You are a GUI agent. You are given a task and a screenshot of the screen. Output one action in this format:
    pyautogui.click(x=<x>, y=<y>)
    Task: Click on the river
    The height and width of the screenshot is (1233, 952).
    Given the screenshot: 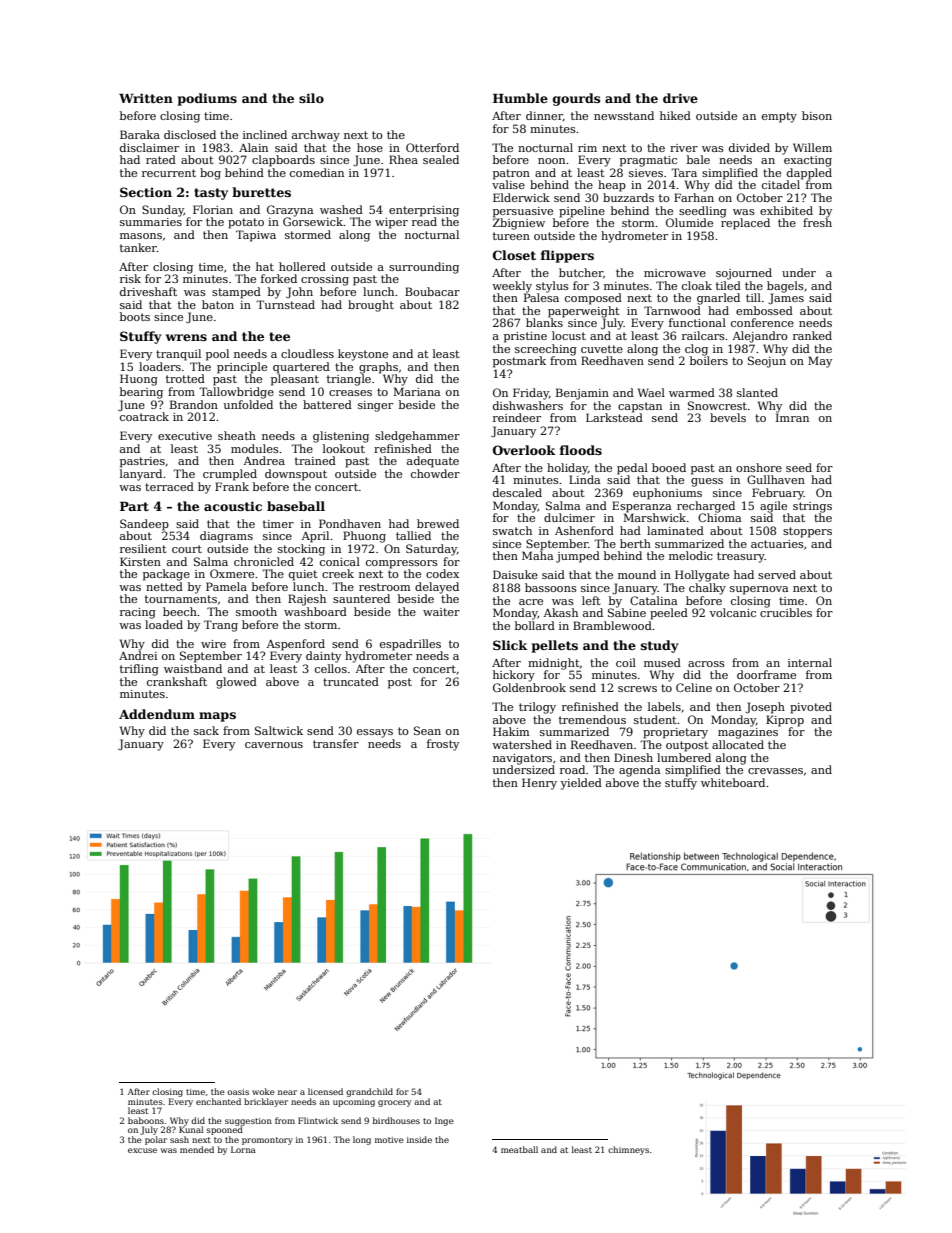 What is the action you would take?
    pyautogui.click(x=684, y=148)
